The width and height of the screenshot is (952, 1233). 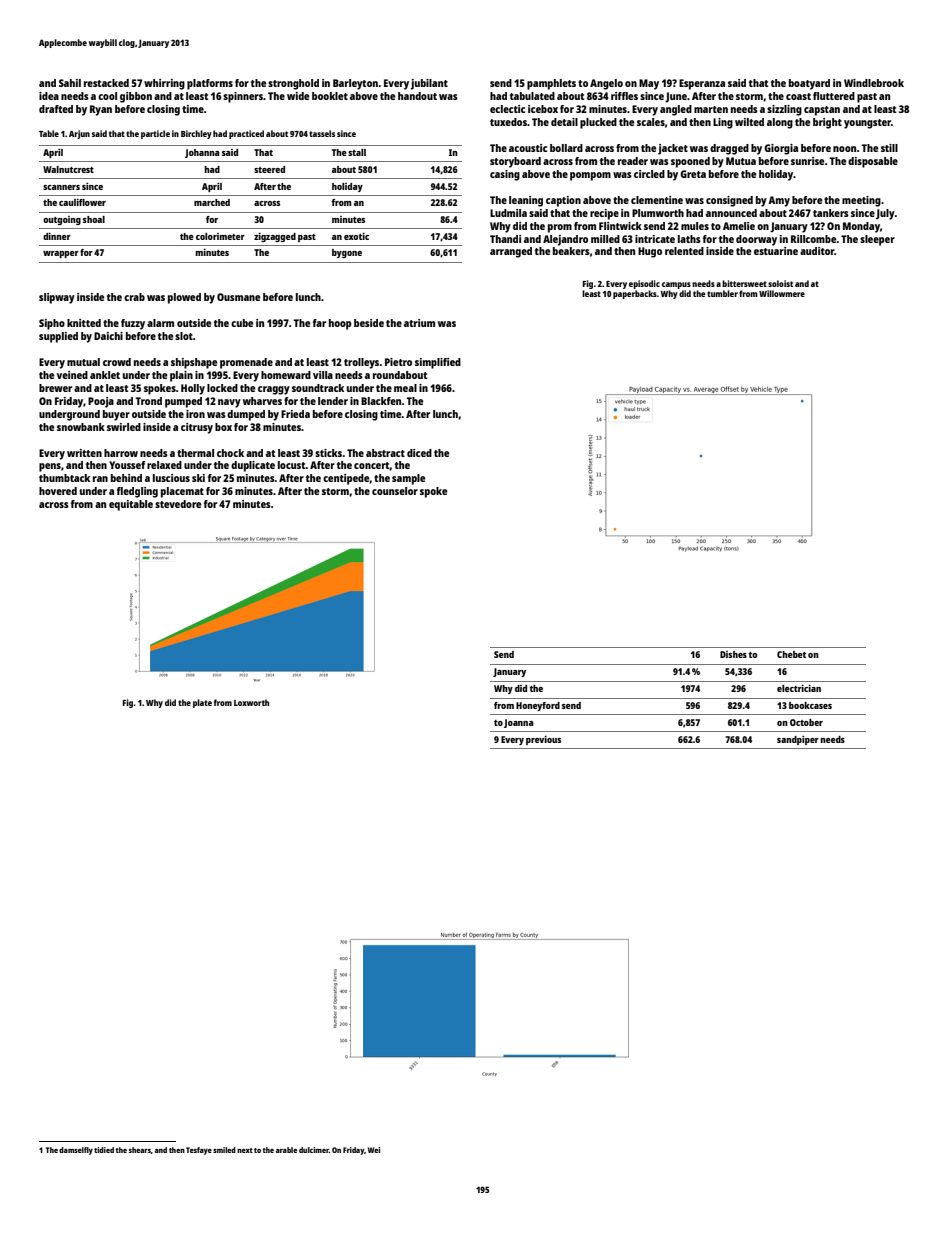 What do you see at coordinates (314, 1150) in the screenshot?
I see `dulcimer` at bounding box center [314, 1150].
